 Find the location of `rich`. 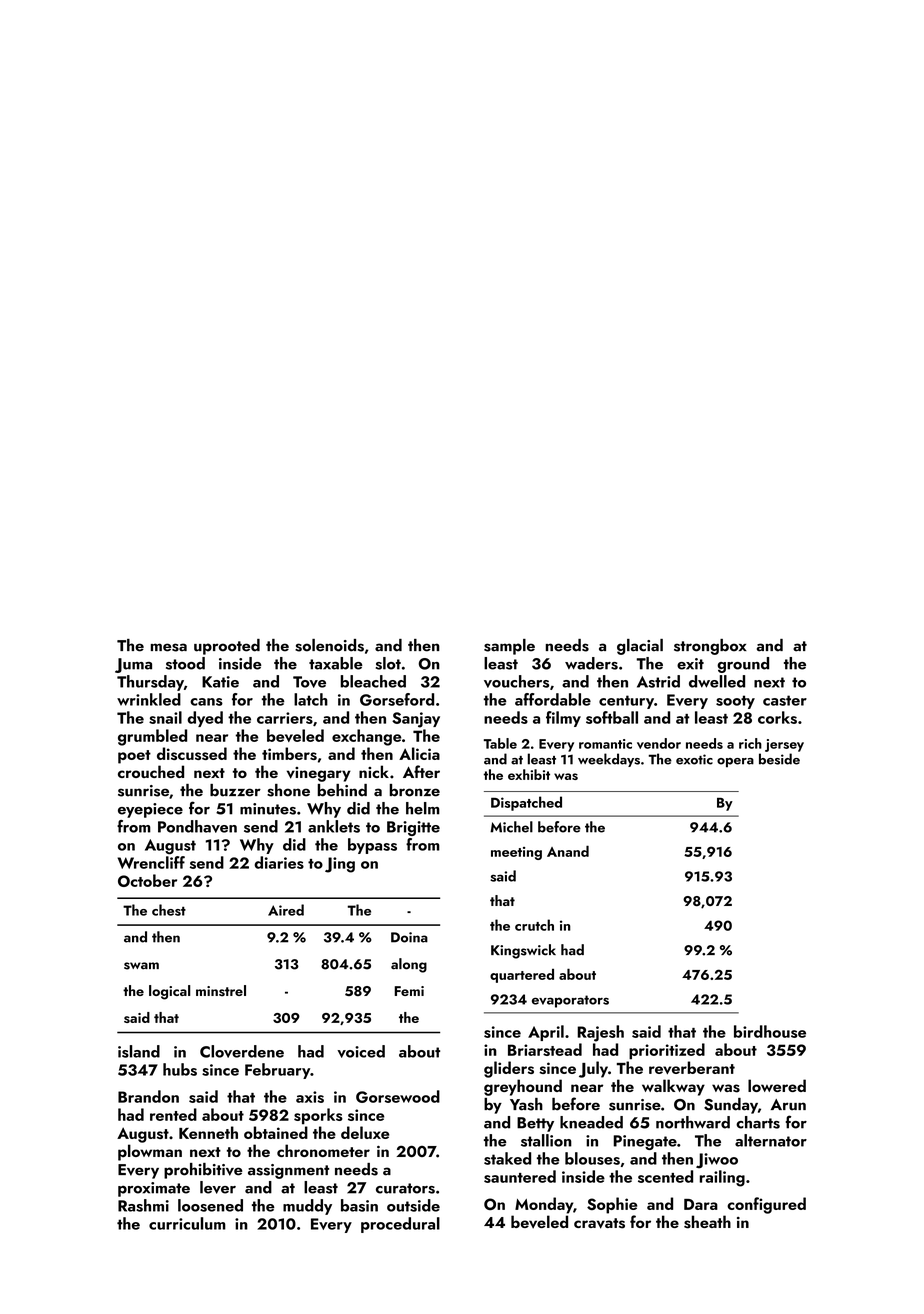

rich is located at coordinates (750, 743).
